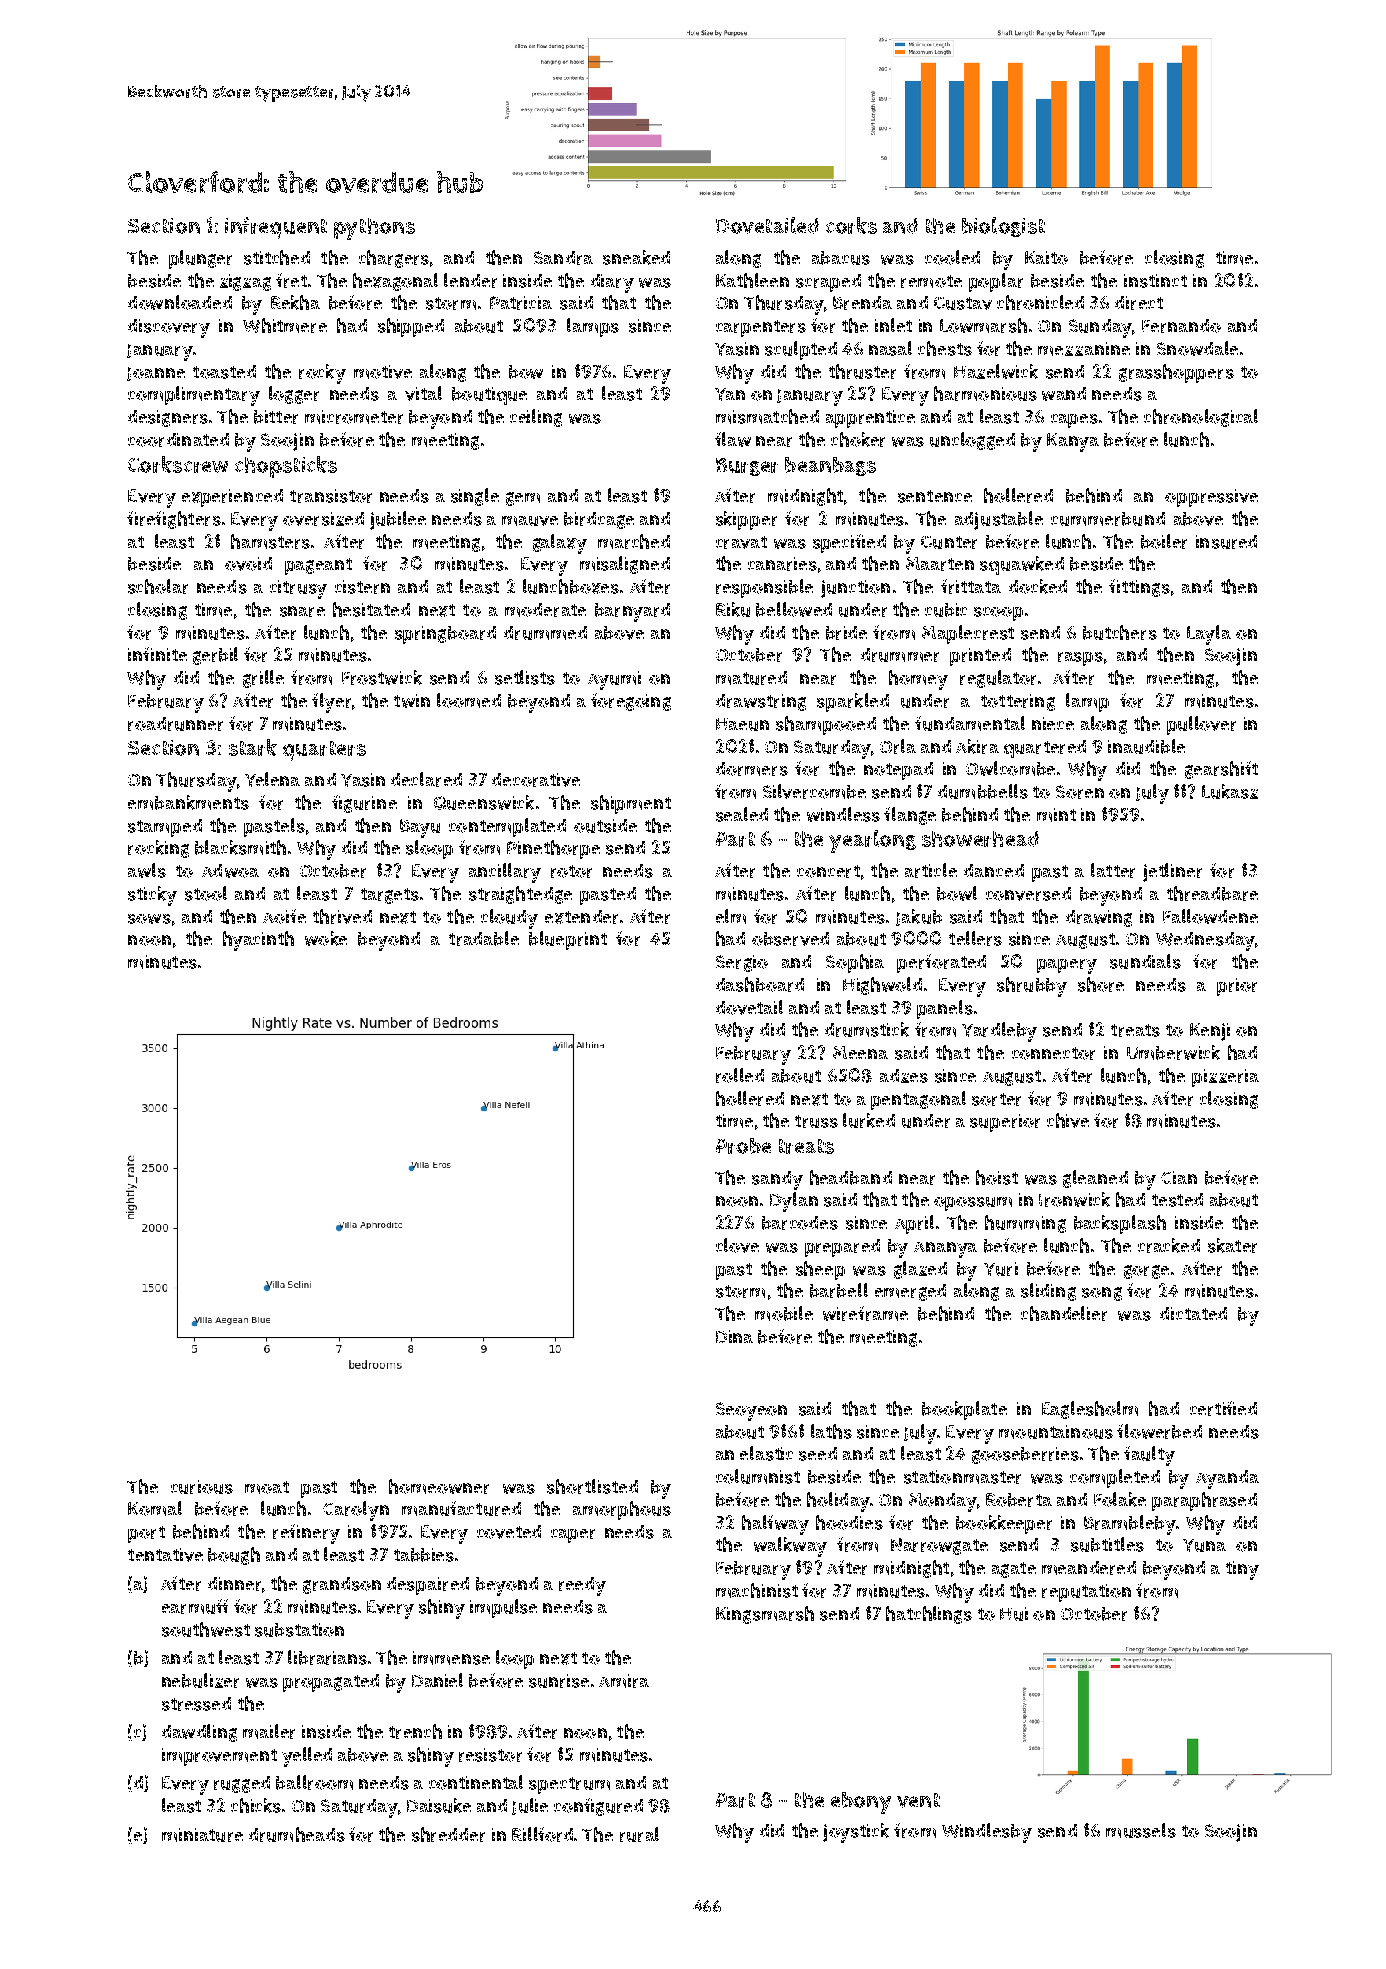 This screenshot has height=1969, width=1386. Describe the element at coordinates (202, 1487) in the screenshot. I see `curious` at that location.
